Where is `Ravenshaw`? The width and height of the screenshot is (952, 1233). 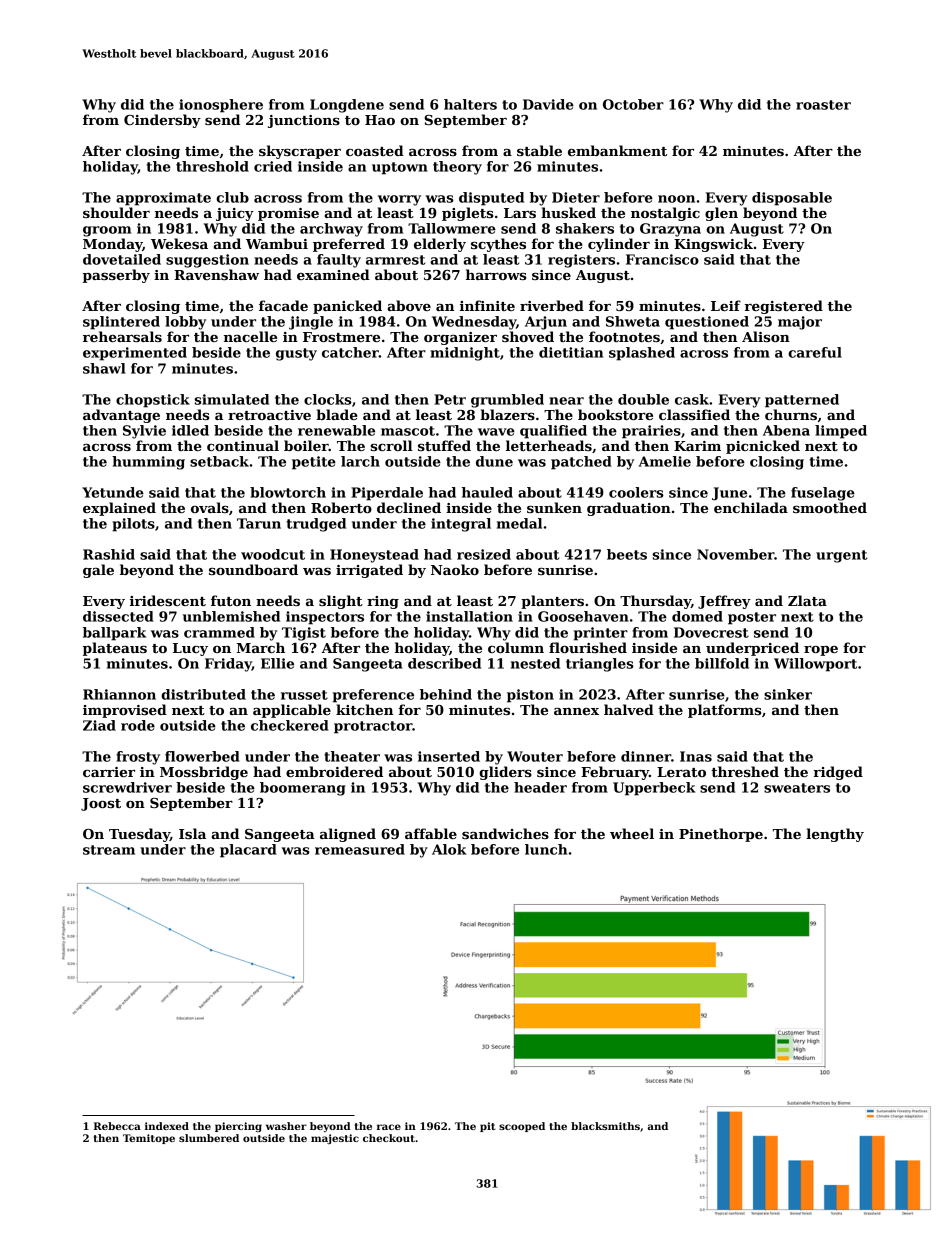 Ravenshaw is located at coordinates (216, 274).
